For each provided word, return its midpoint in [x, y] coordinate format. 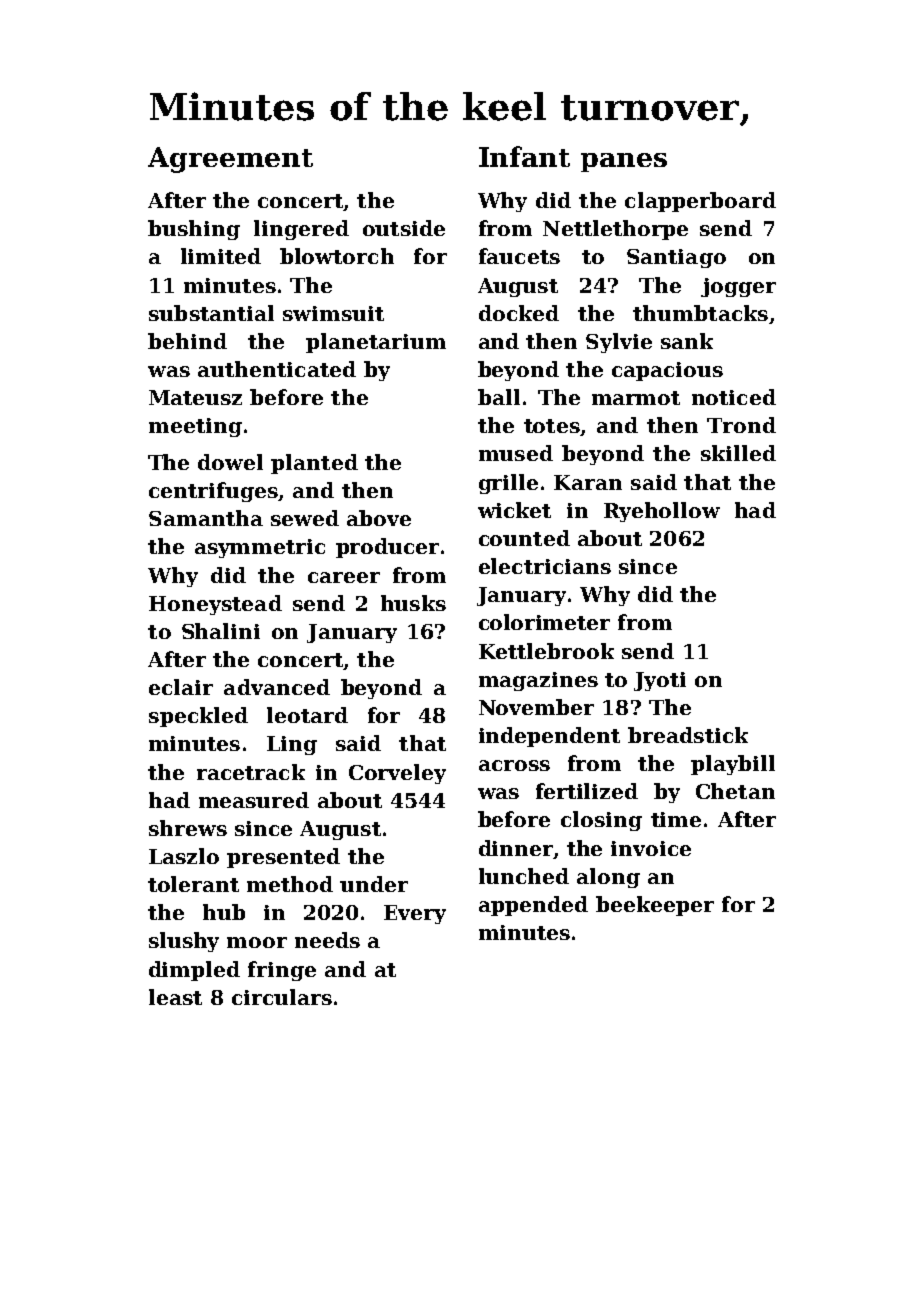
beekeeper [655, 906]
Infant [524, 156]
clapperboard [700, 202]
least [175, 997]
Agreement [230, 160]
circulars [282, 997]
